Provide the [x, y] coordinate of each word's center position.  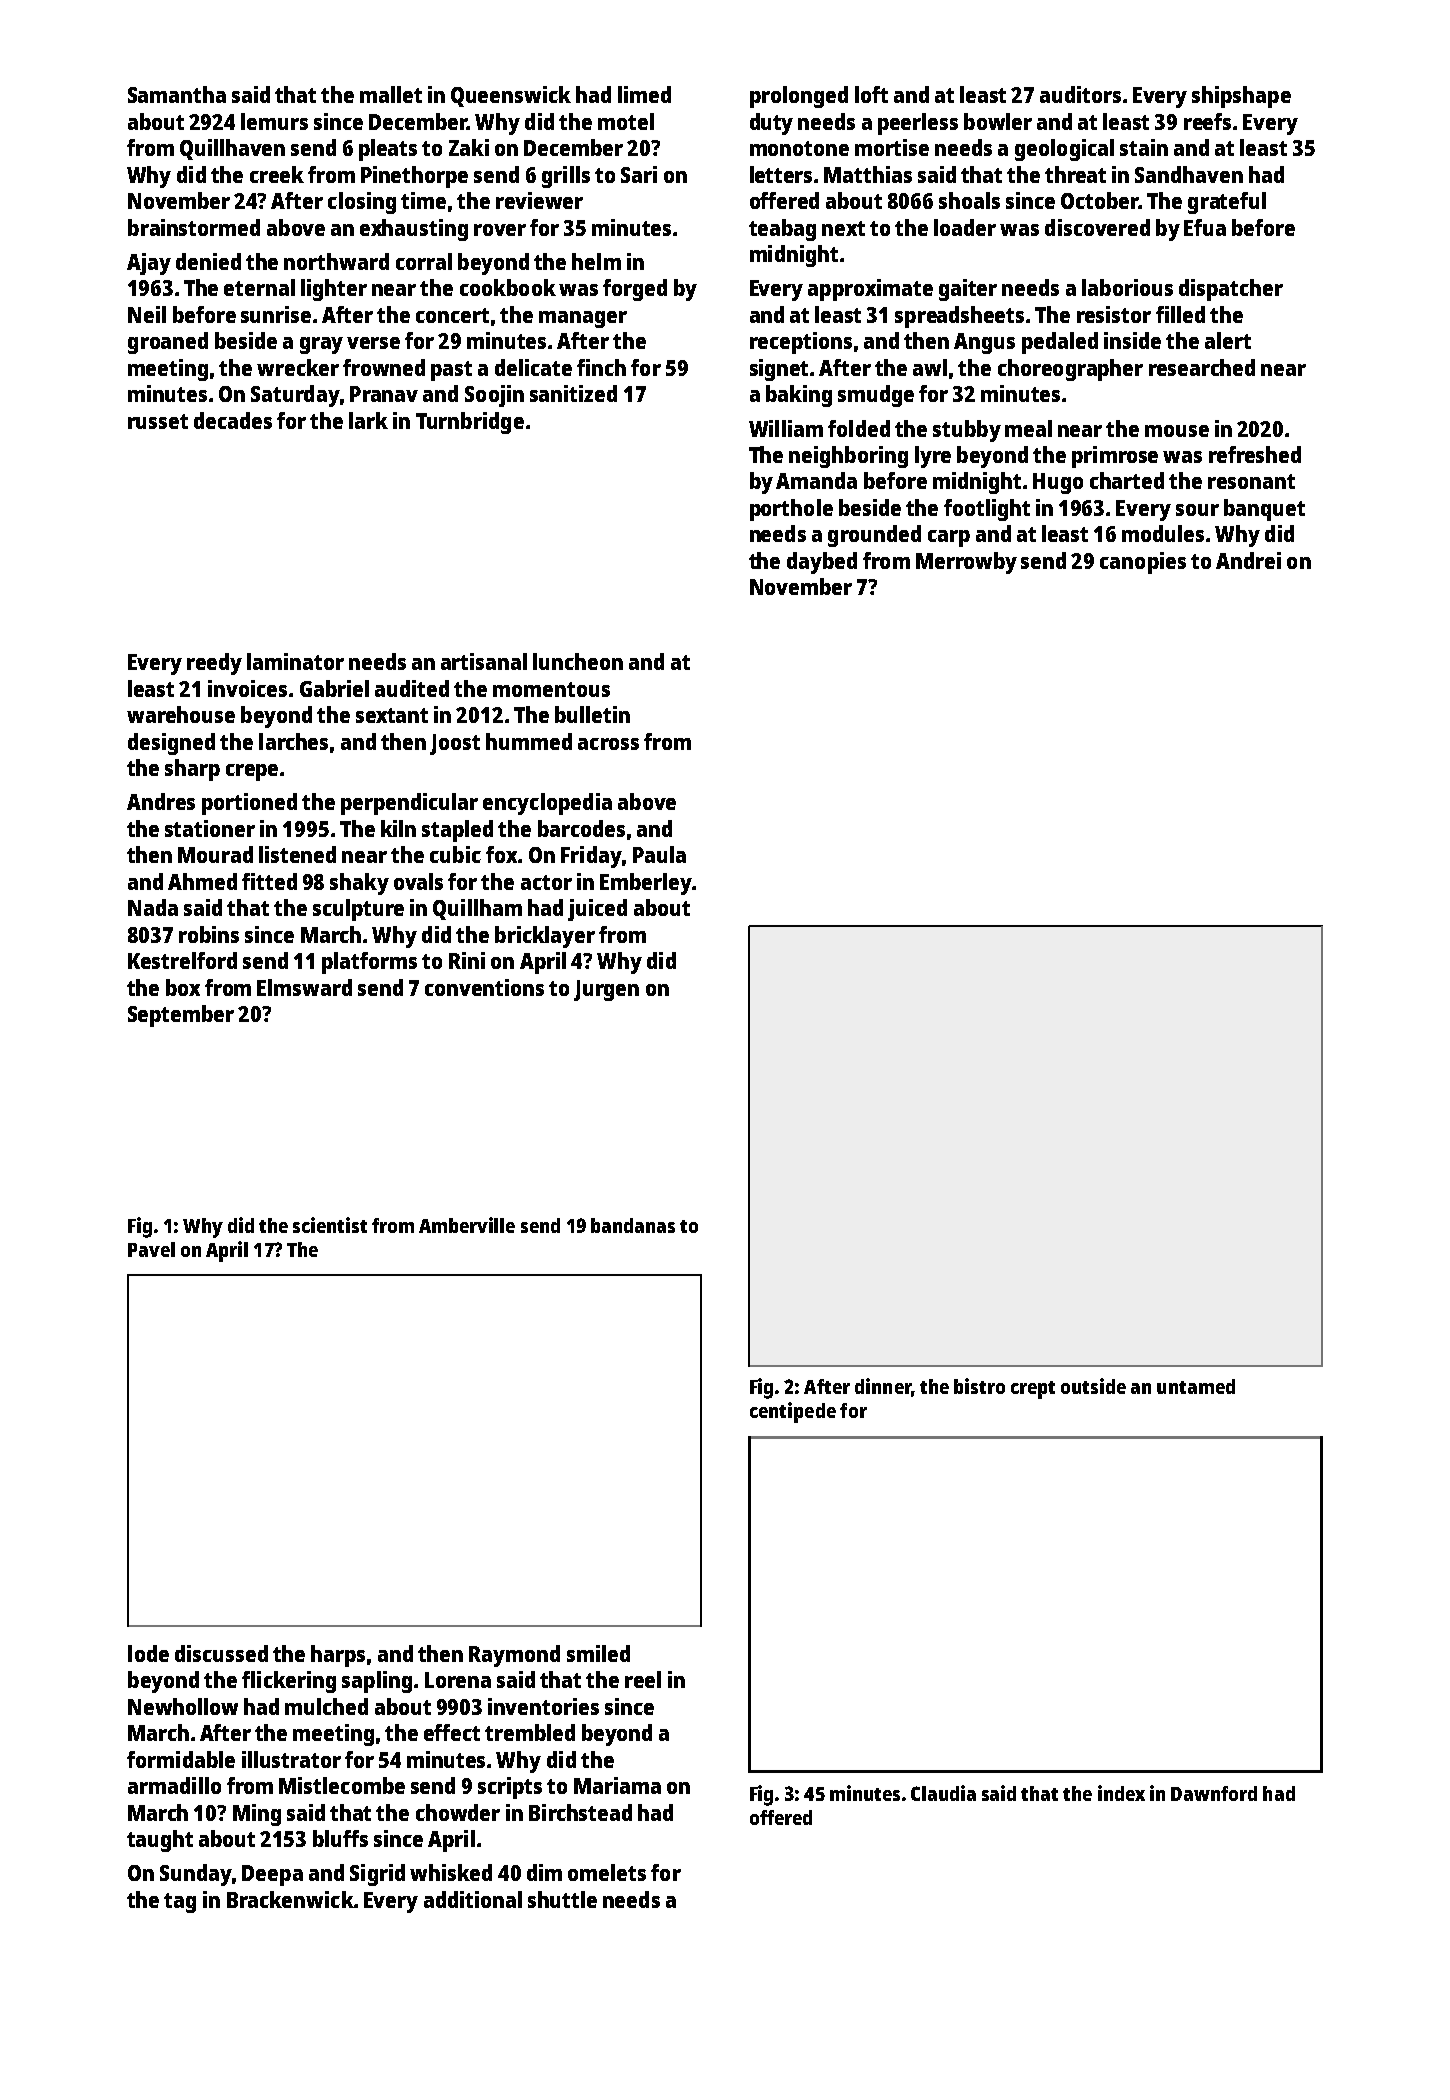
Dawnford [1214, 1793]
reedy [214, 664]
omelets [607, 1872]
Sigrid [377, 1875]
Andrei [1248, 560]
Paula [659, 854]
